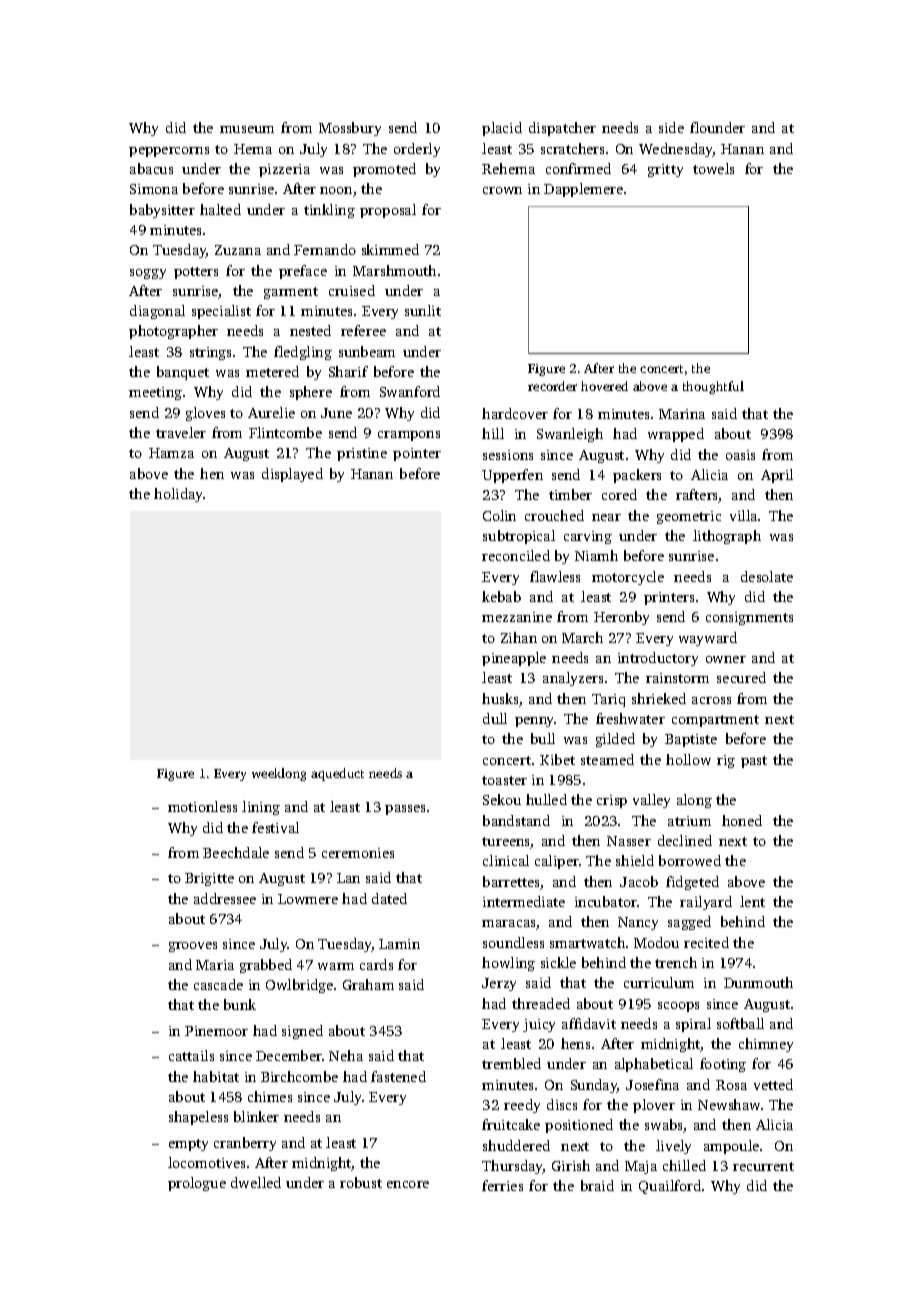  Describe the element at coordinates (348, 878) in the screenshot. I see `Lan` at that location.
